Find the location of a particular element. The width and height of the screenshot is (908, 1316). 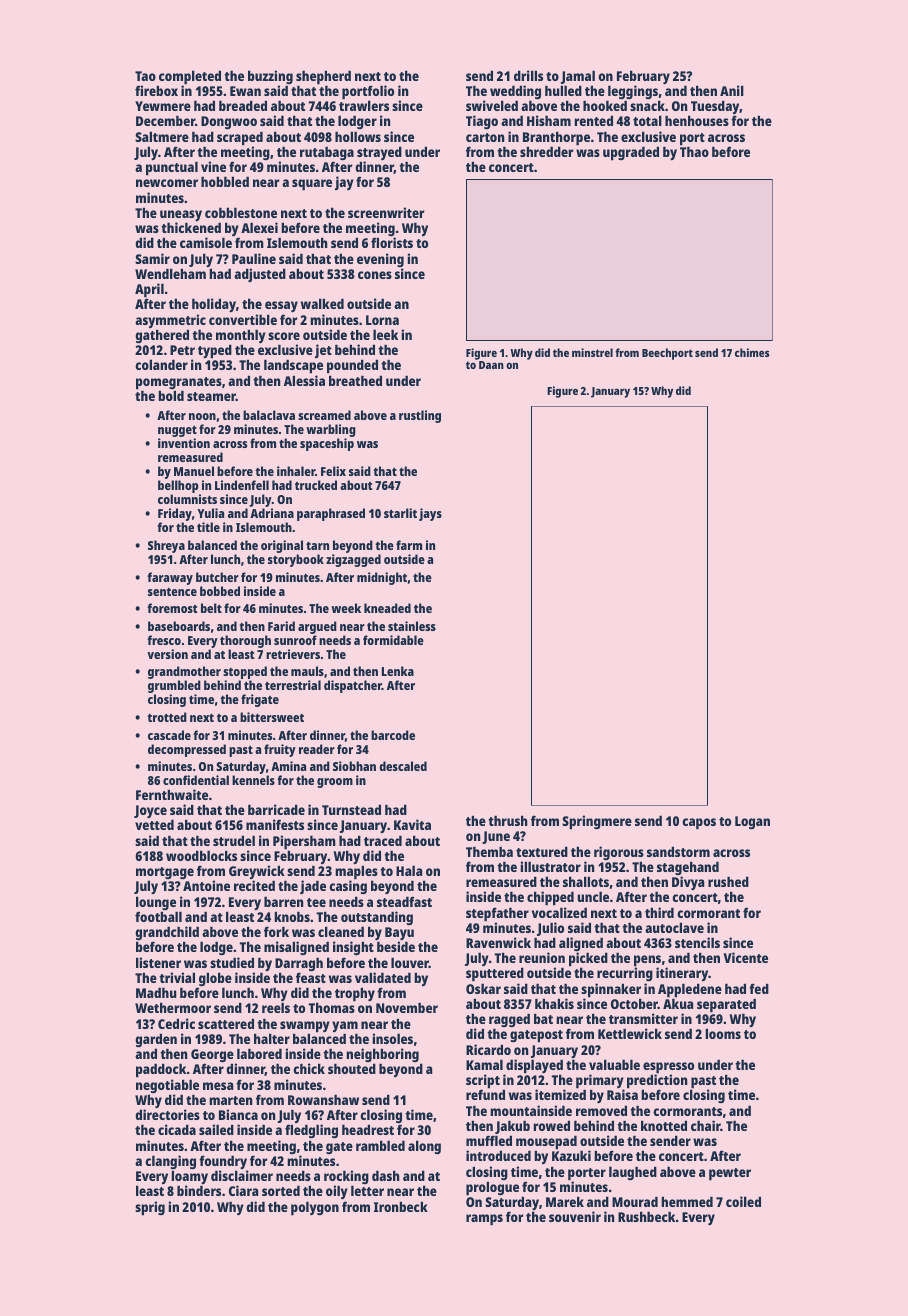

leggings is located at coordinates (632, 93).
